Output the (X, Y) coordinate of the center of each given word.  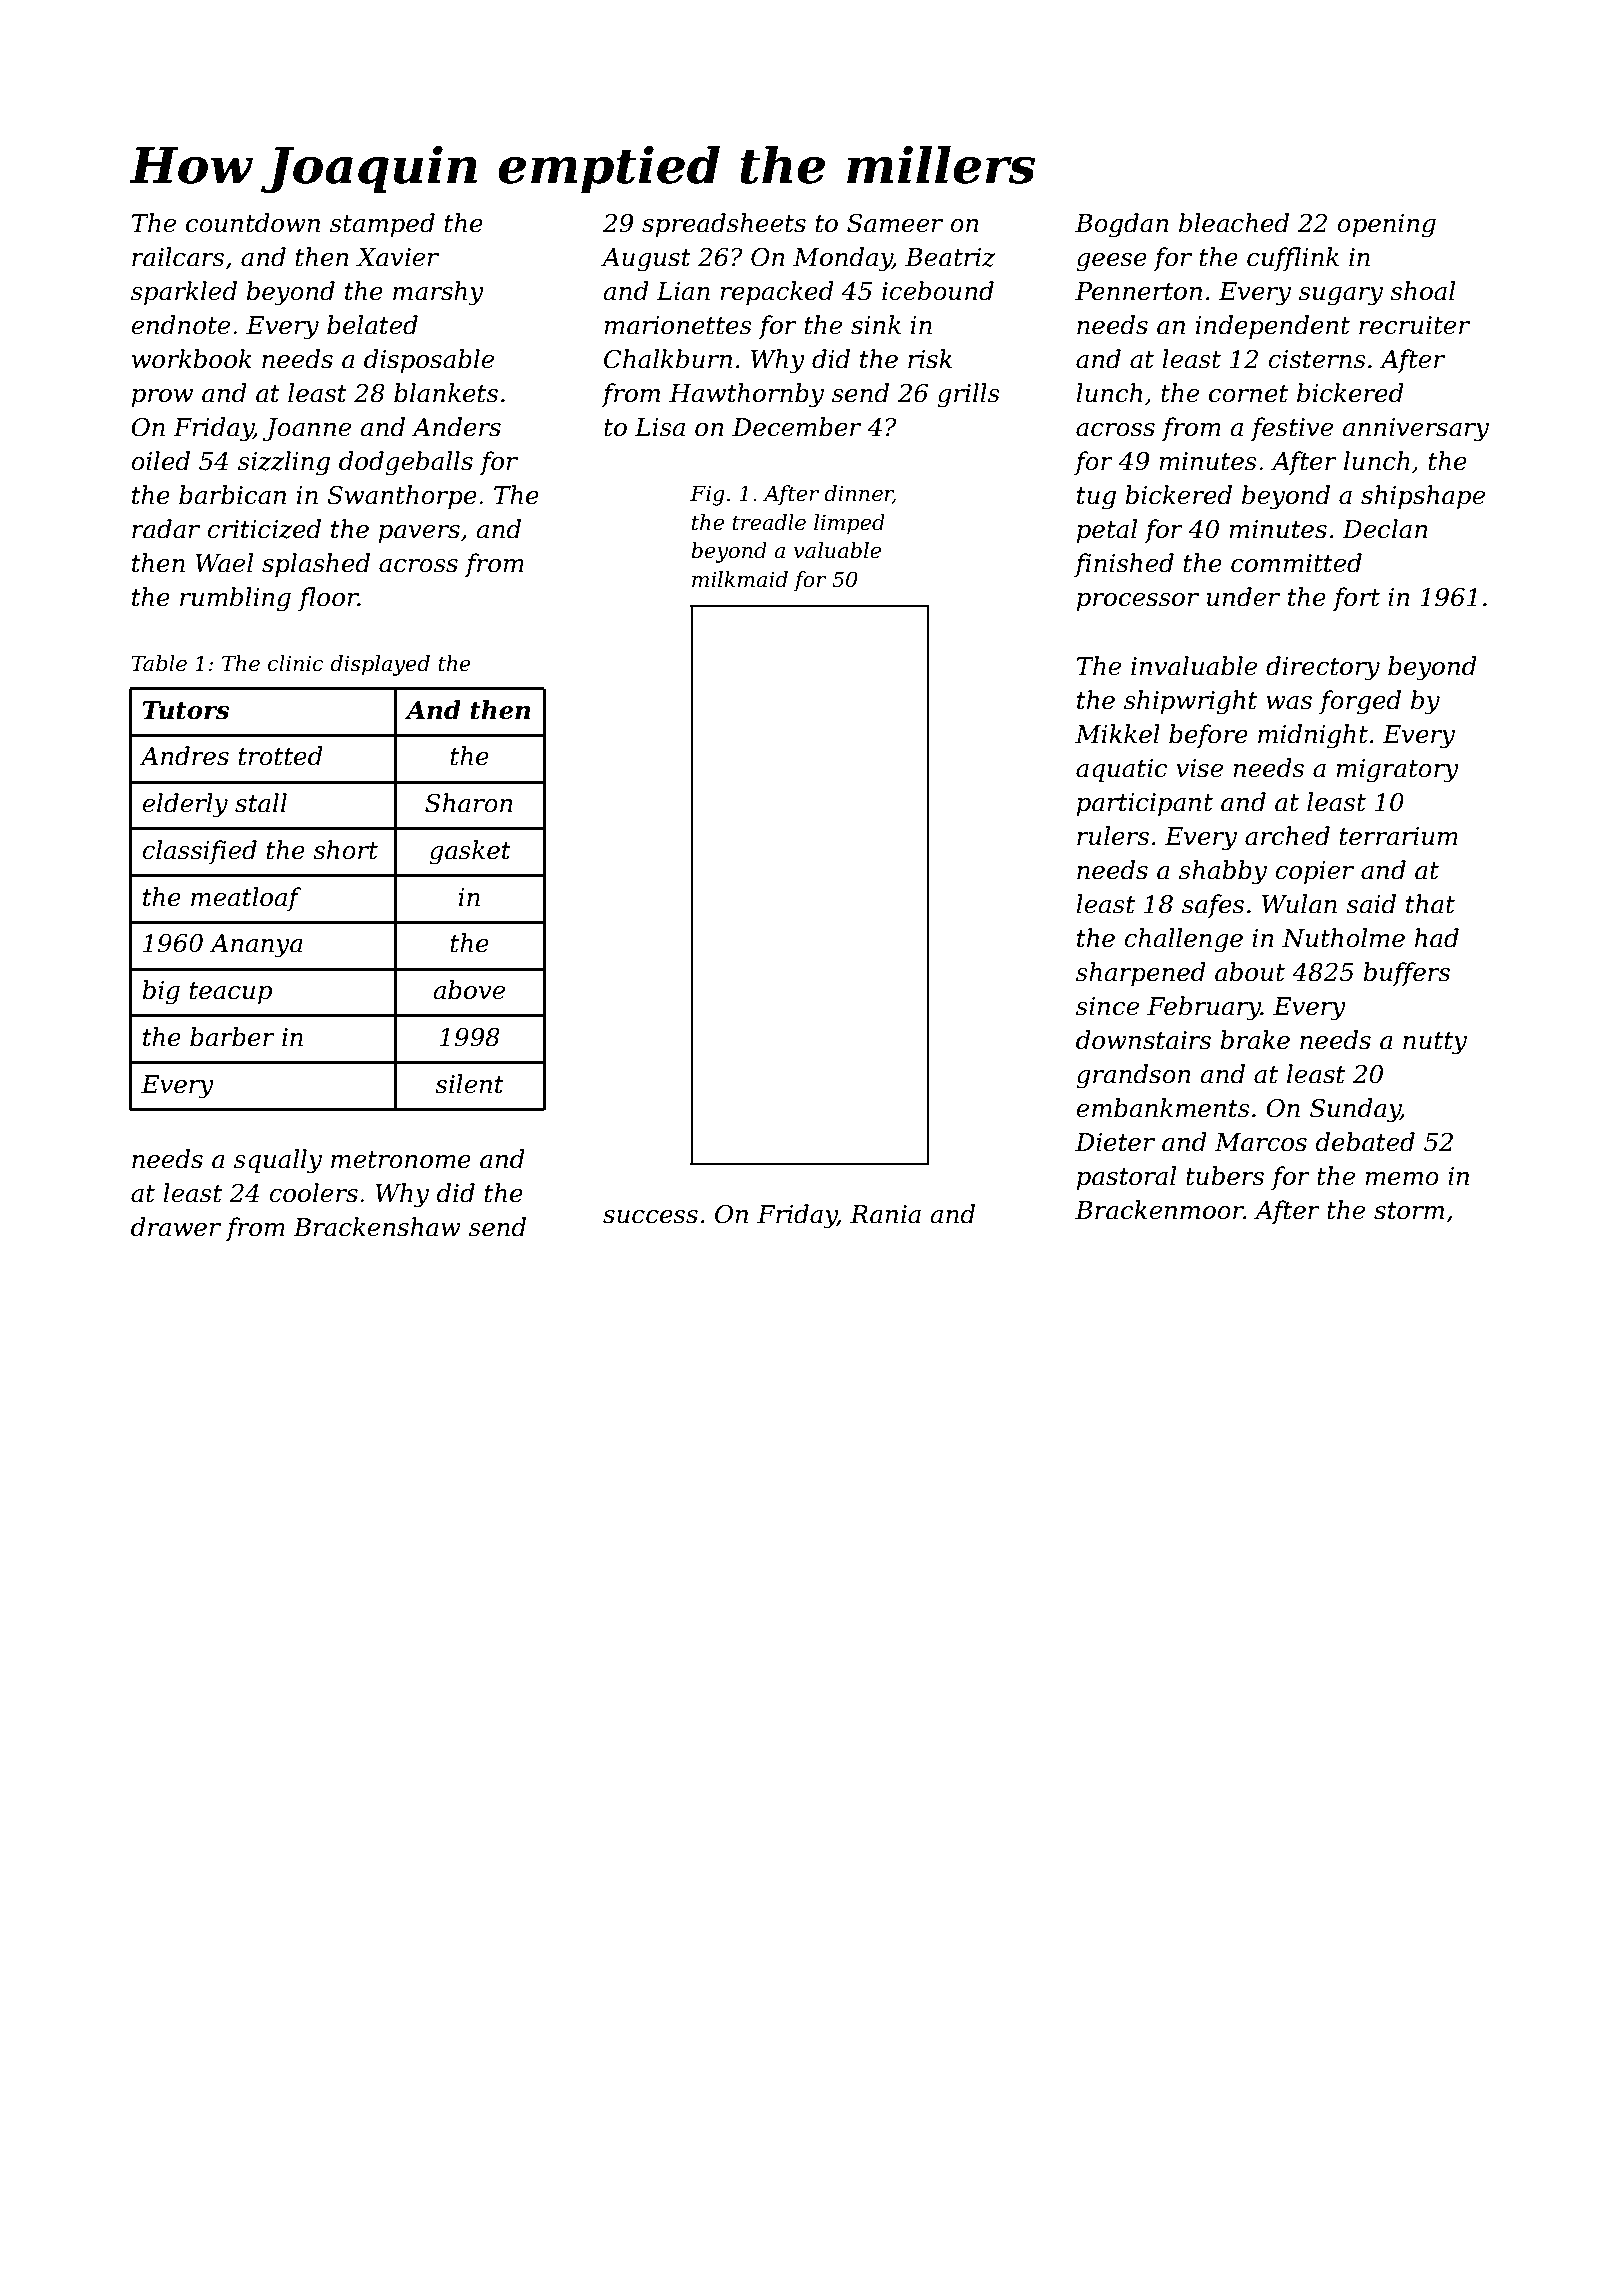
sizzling (284, 463)
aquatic (1122, 770)
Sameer (895, 223)
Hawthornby (746, 395)
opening (1386, 226)
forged (1360, 702)
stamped (382, 225)
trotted (281, 756)
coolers (313, 1193)
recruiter (1414, 325)
